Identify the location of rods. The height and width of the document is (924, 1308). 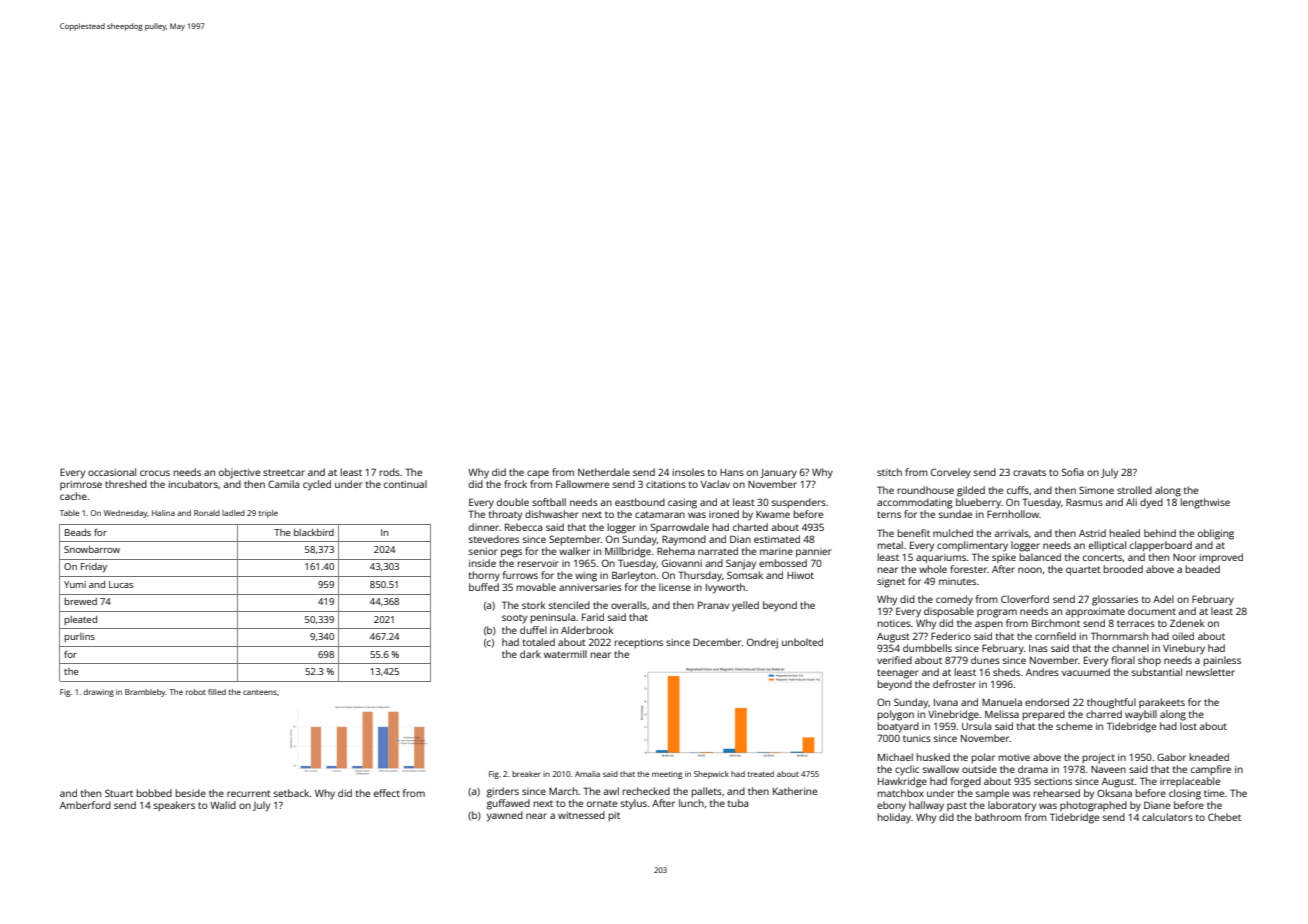
(390, 472).
